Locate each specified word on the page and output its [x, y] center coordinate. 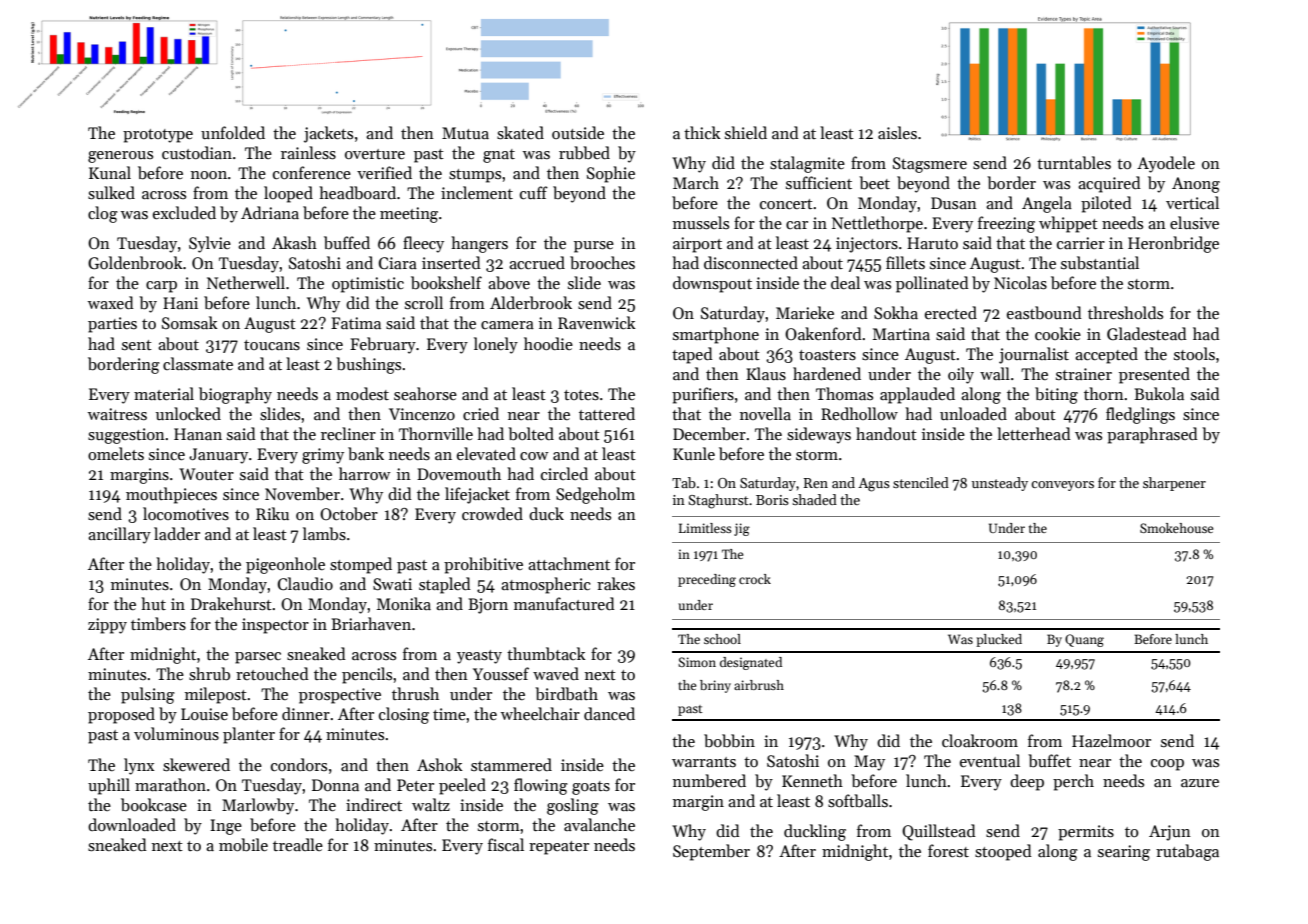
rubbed [584, 153]
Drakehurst [231, 604]
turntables [1074, 163]
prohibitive [483, 565]
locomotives [186, 514]
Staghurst [718, 501]
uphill [109, 786]
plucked [999, 640]
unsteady [1000, 484]
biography [235, 395]
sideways [819, 435]
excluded [184, 212]
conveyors [1062, 486]
